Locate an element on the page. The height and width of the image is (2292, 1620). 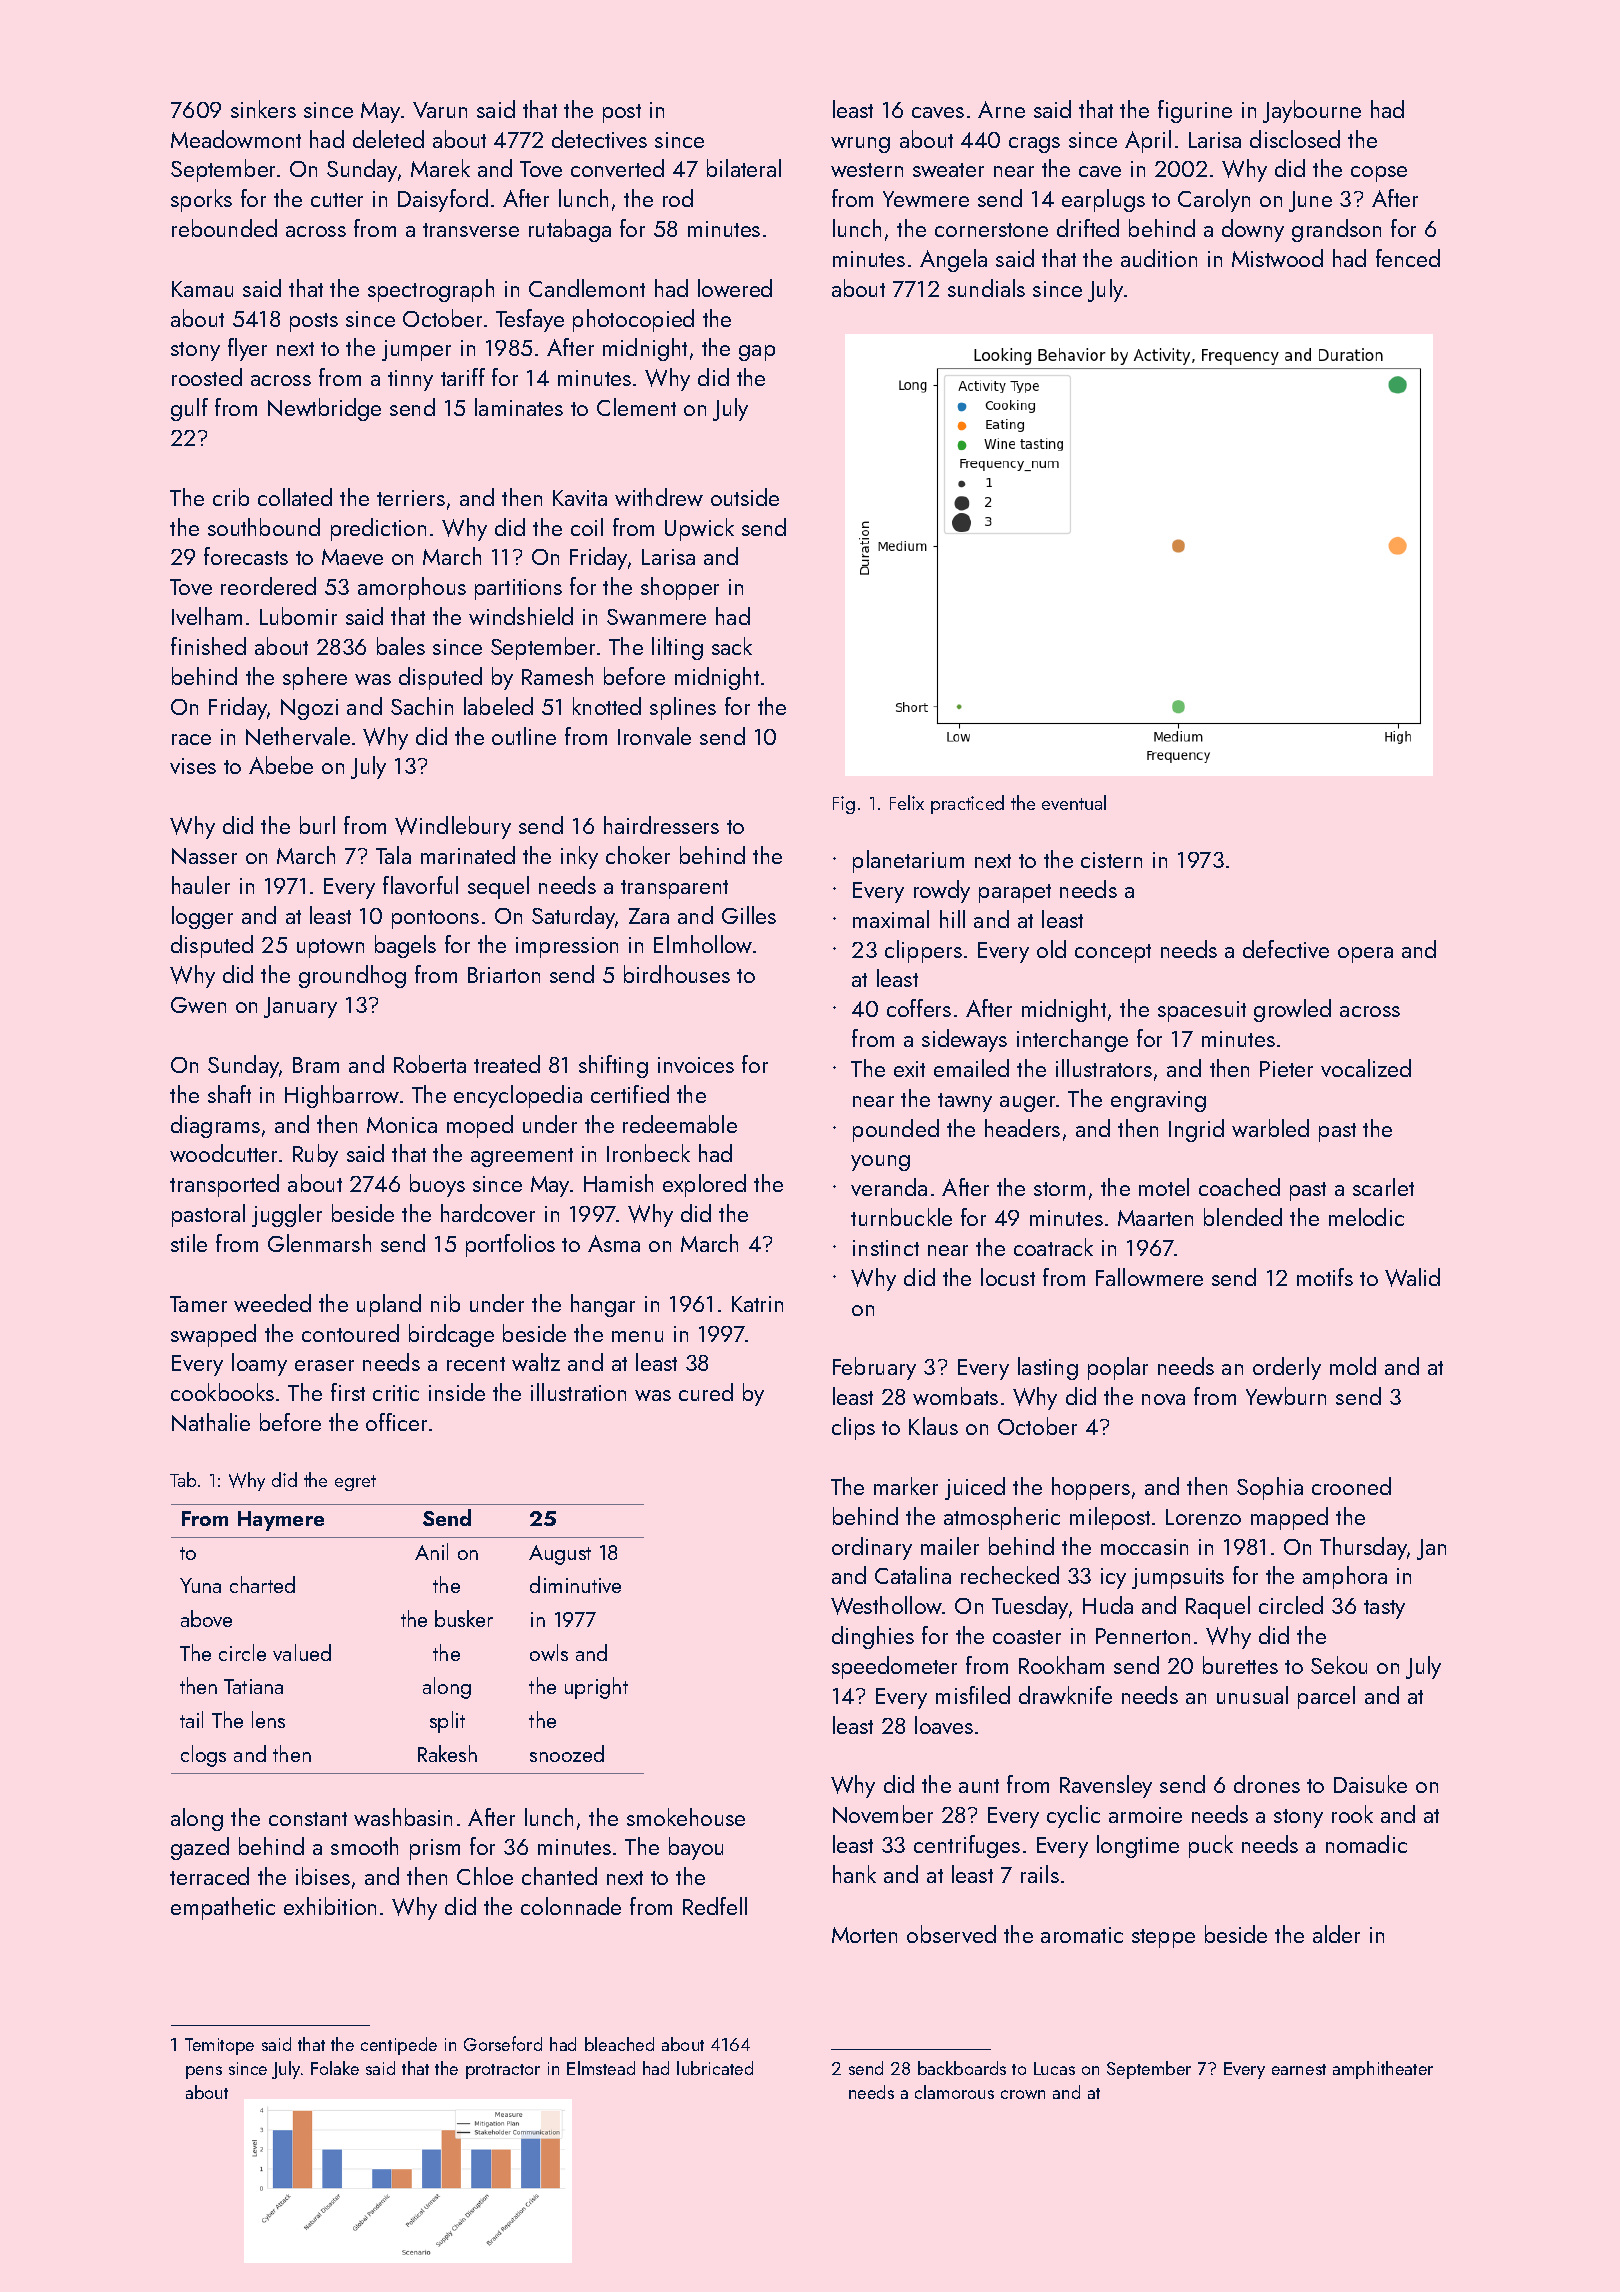
crooned is located at coordinates (1351, 1486).
